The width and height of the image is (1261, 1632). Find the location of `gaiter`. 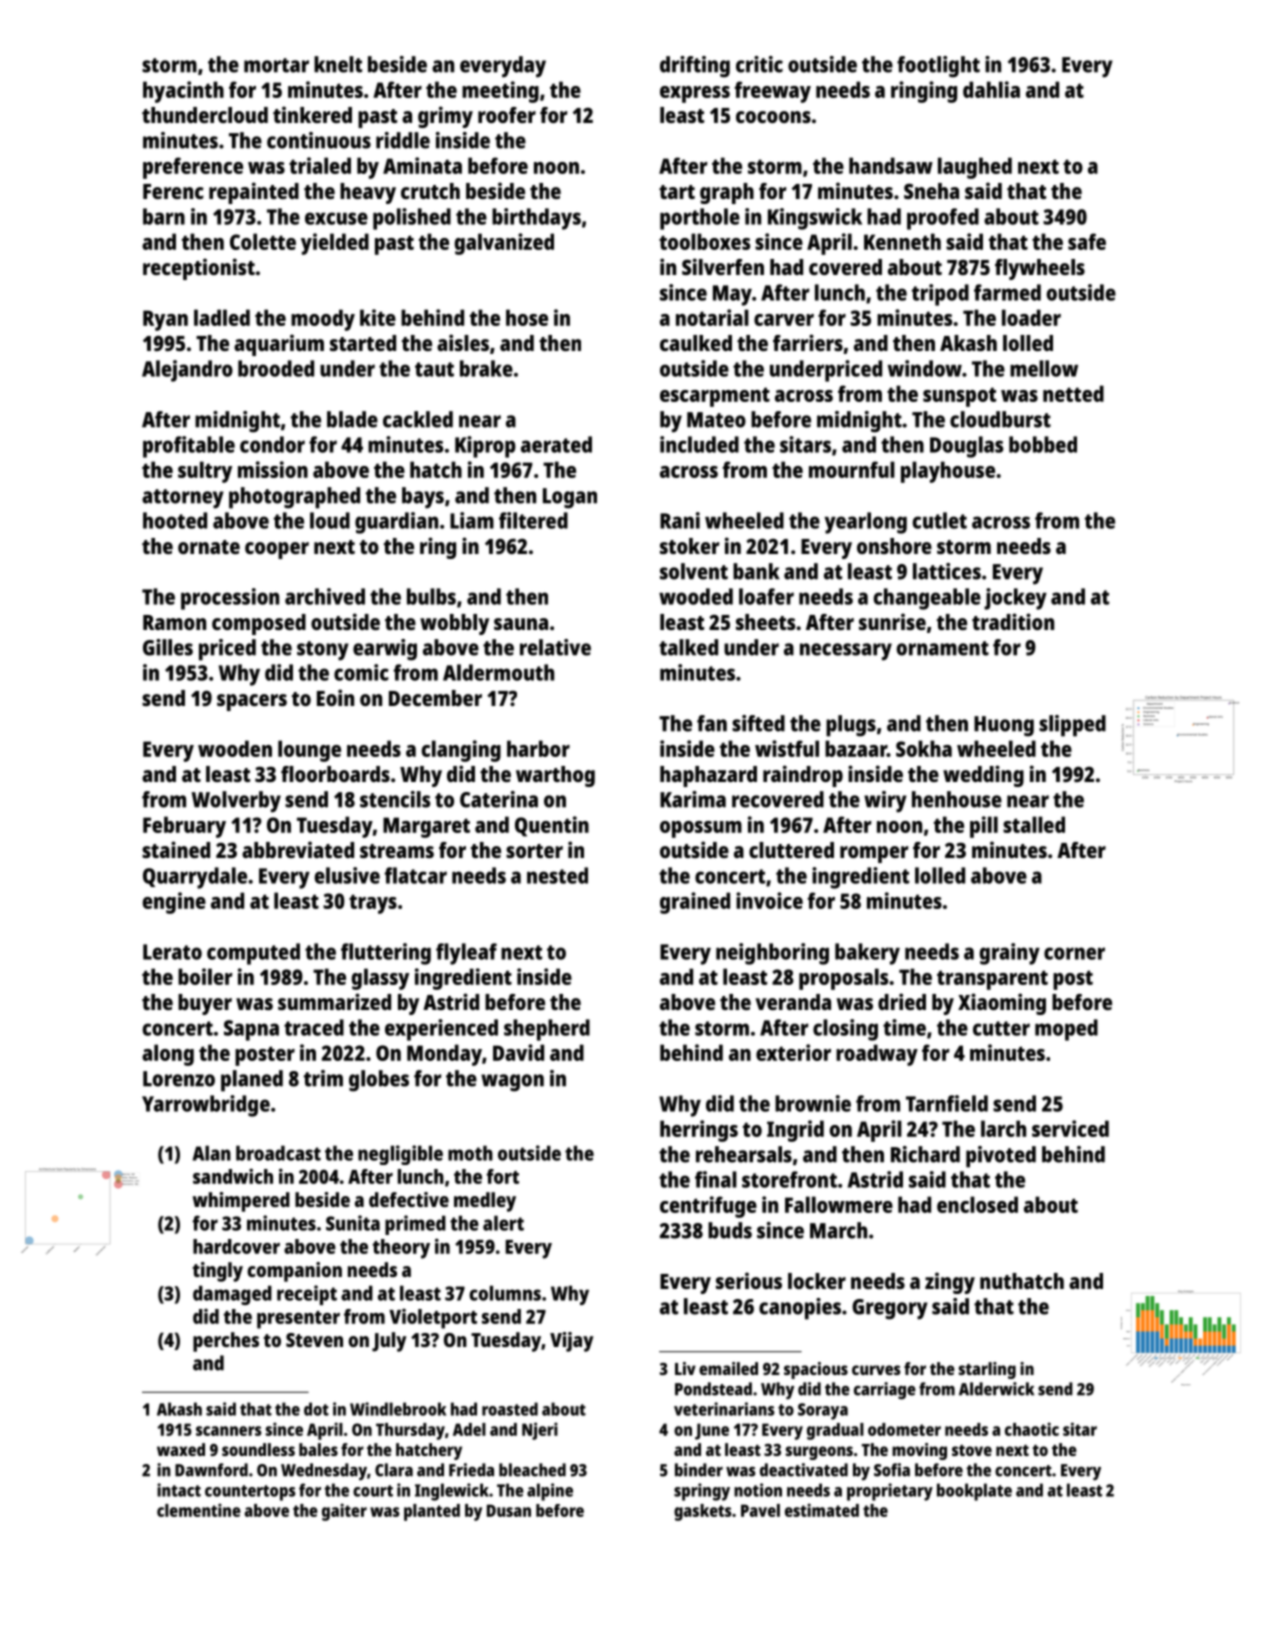

gaiter is located at coordinates (344, 1512).
